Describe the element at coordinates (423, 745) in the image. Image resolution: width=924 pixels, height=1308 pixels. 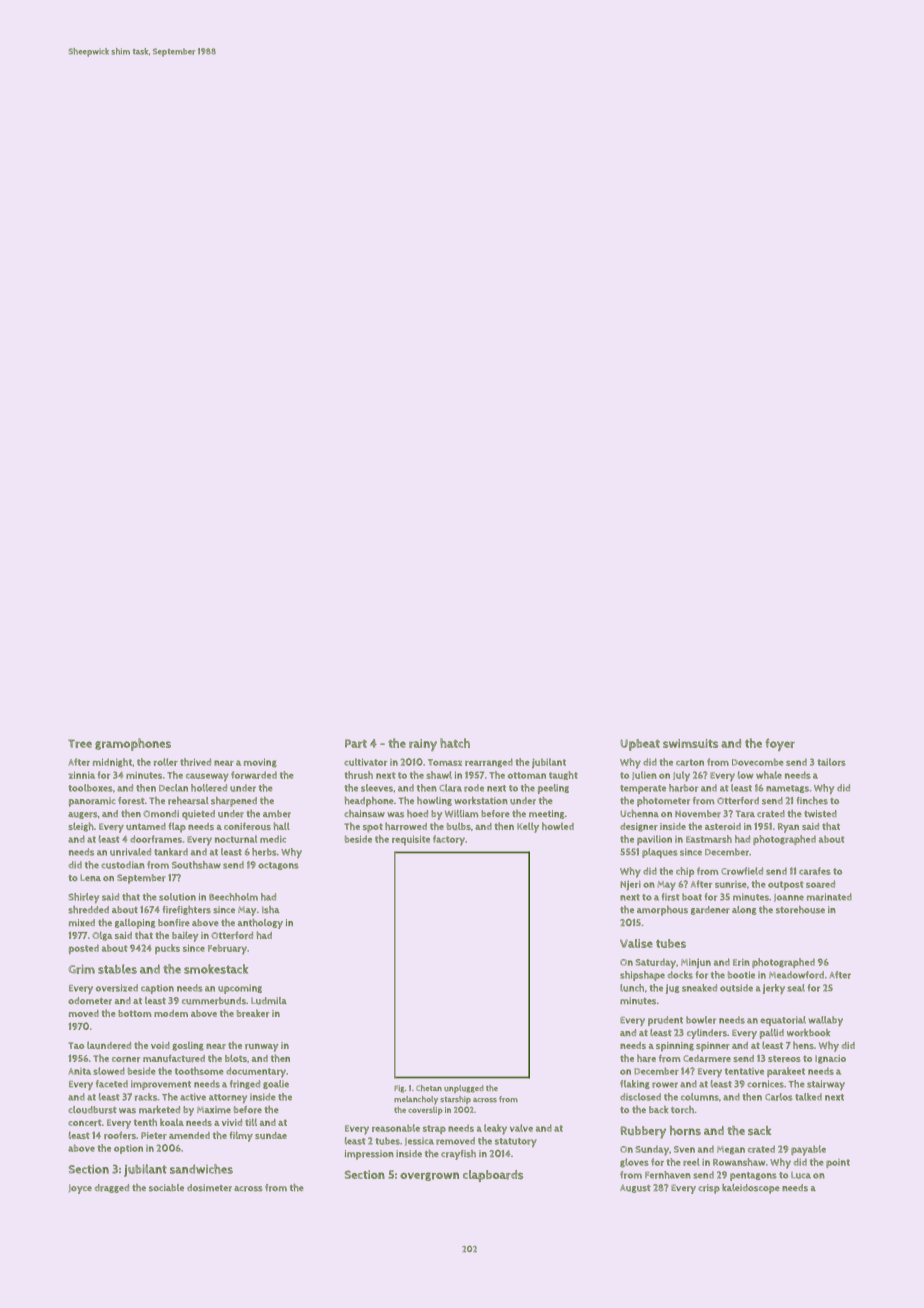
I see `rainy` at that location.
